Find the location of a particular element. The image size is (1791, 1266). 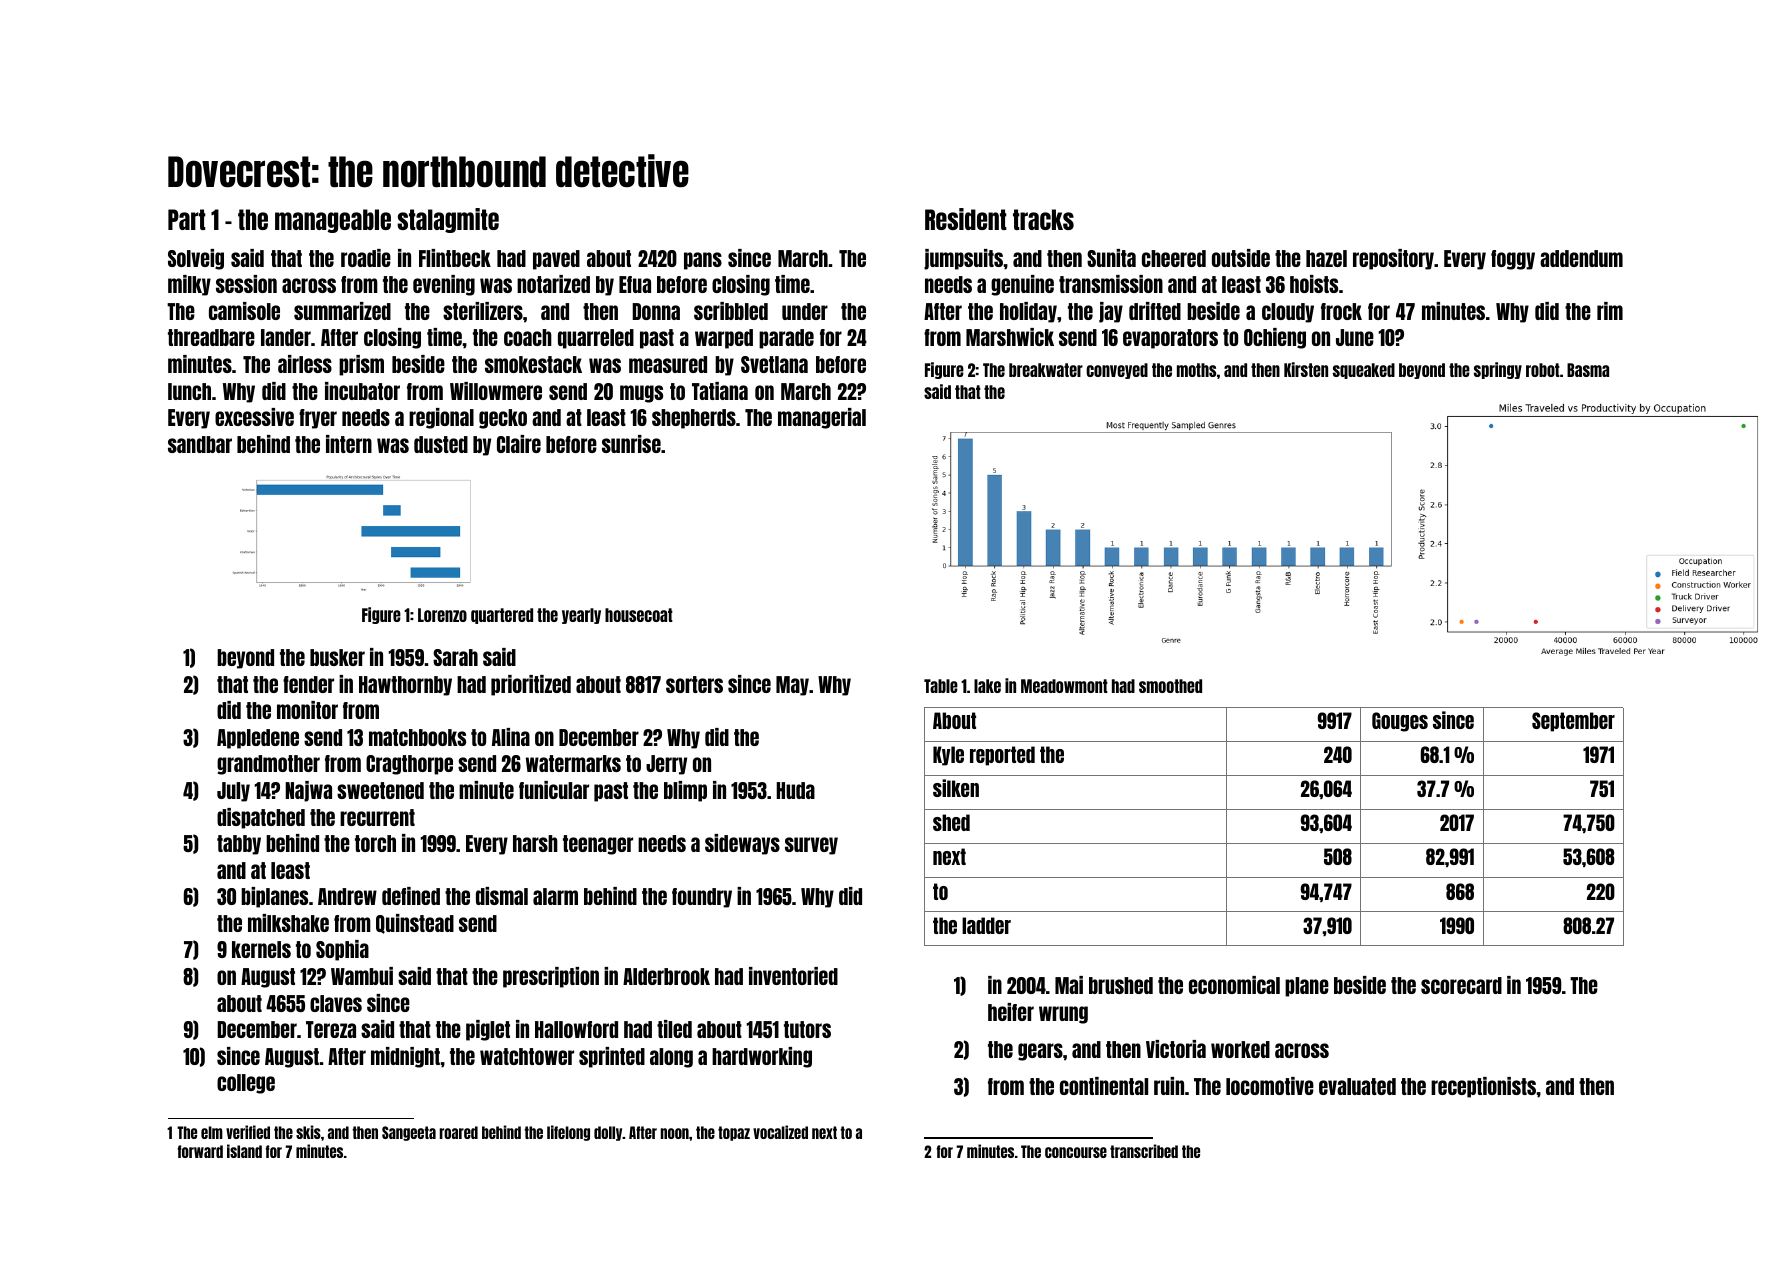

topaz is located at coordinates (734, 1133).
